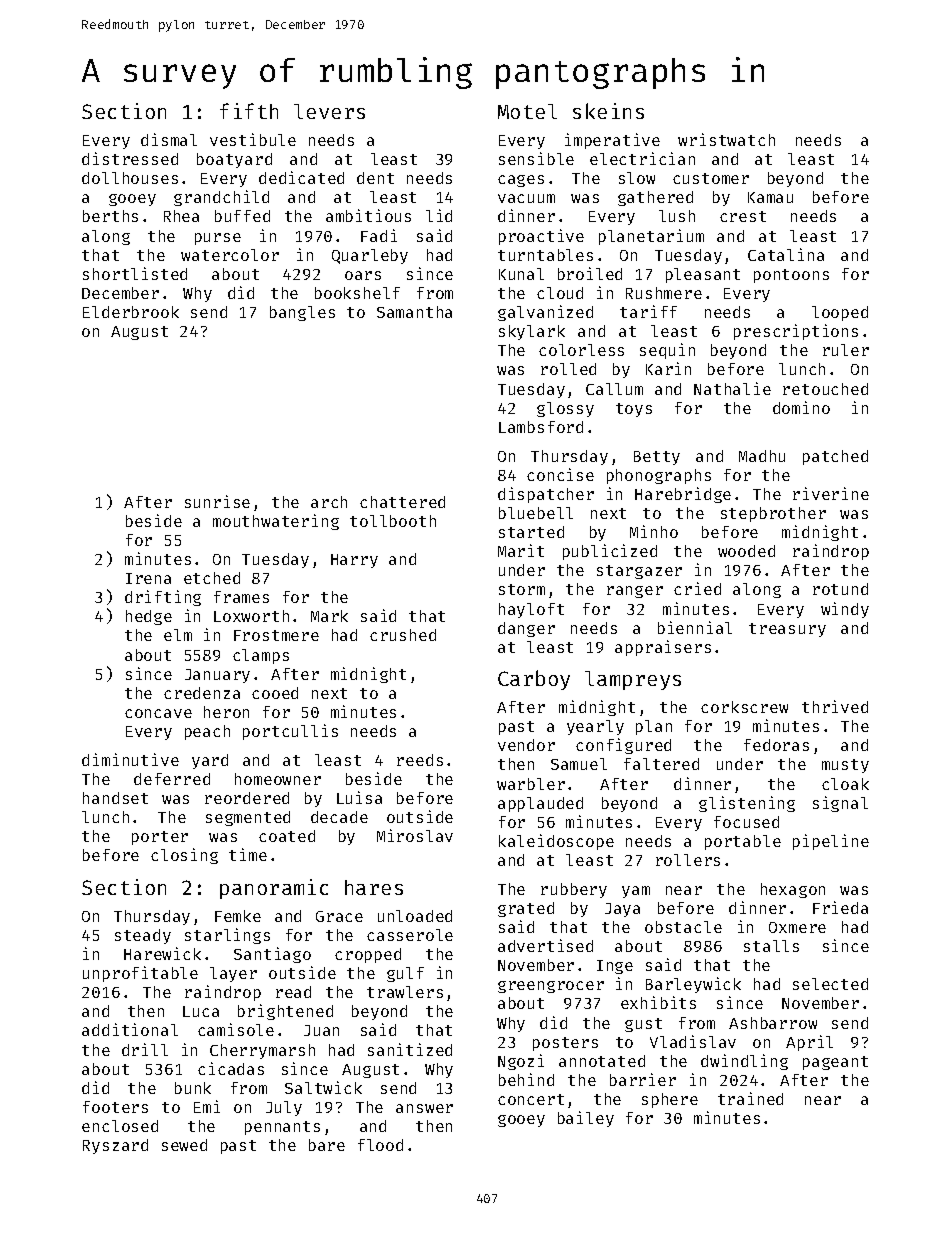  What do you see at coordinates (608, 111) in the screenshot?
I see `skeins` at bounding box center [608, 111].
